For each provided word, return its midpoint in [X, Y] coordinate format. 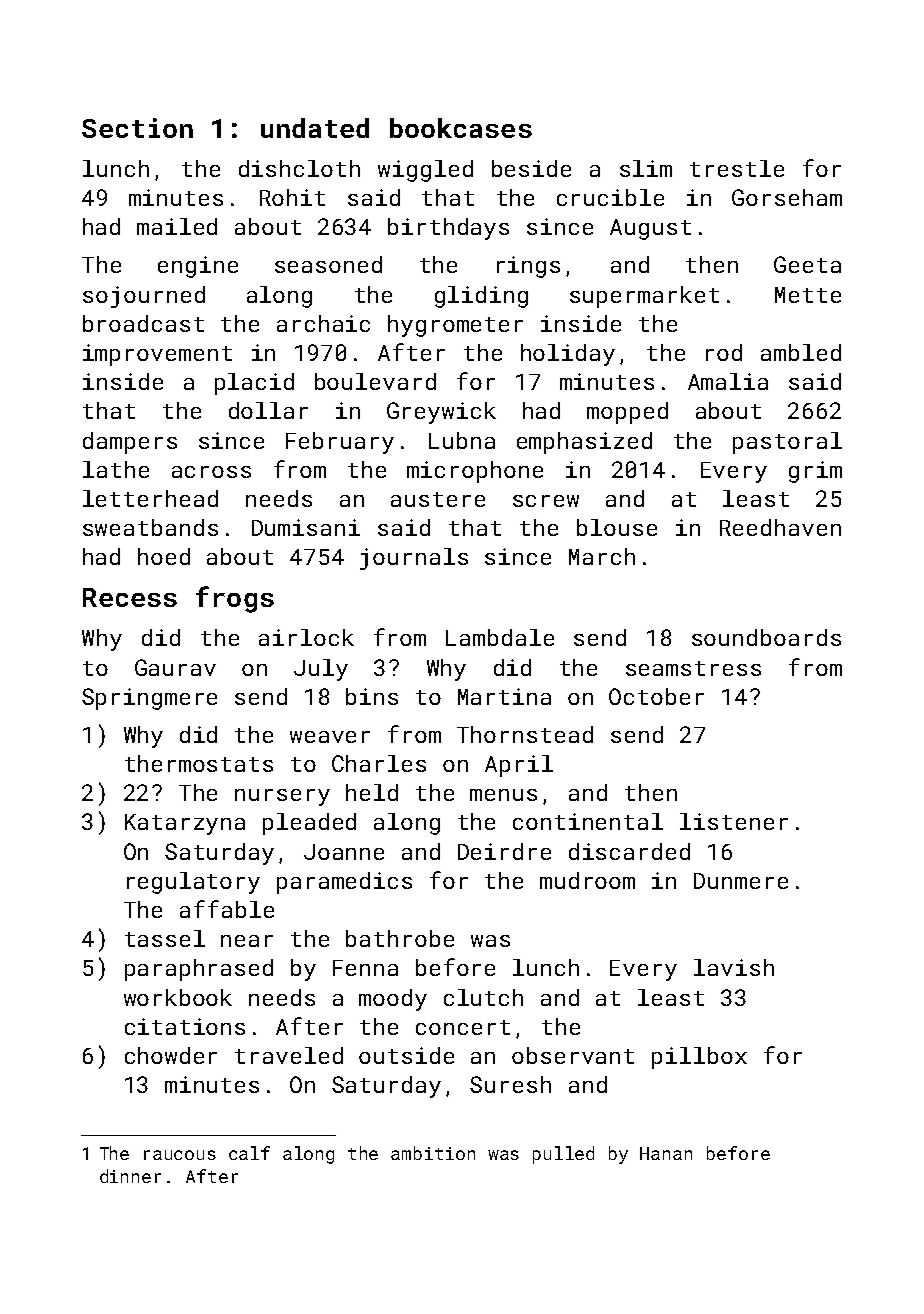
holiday [568, 355]
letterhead [150, 498]
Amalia [728, 381]
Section [137, 128]
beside [531, 168]
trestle [737, 168]
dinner [130, 1176]
